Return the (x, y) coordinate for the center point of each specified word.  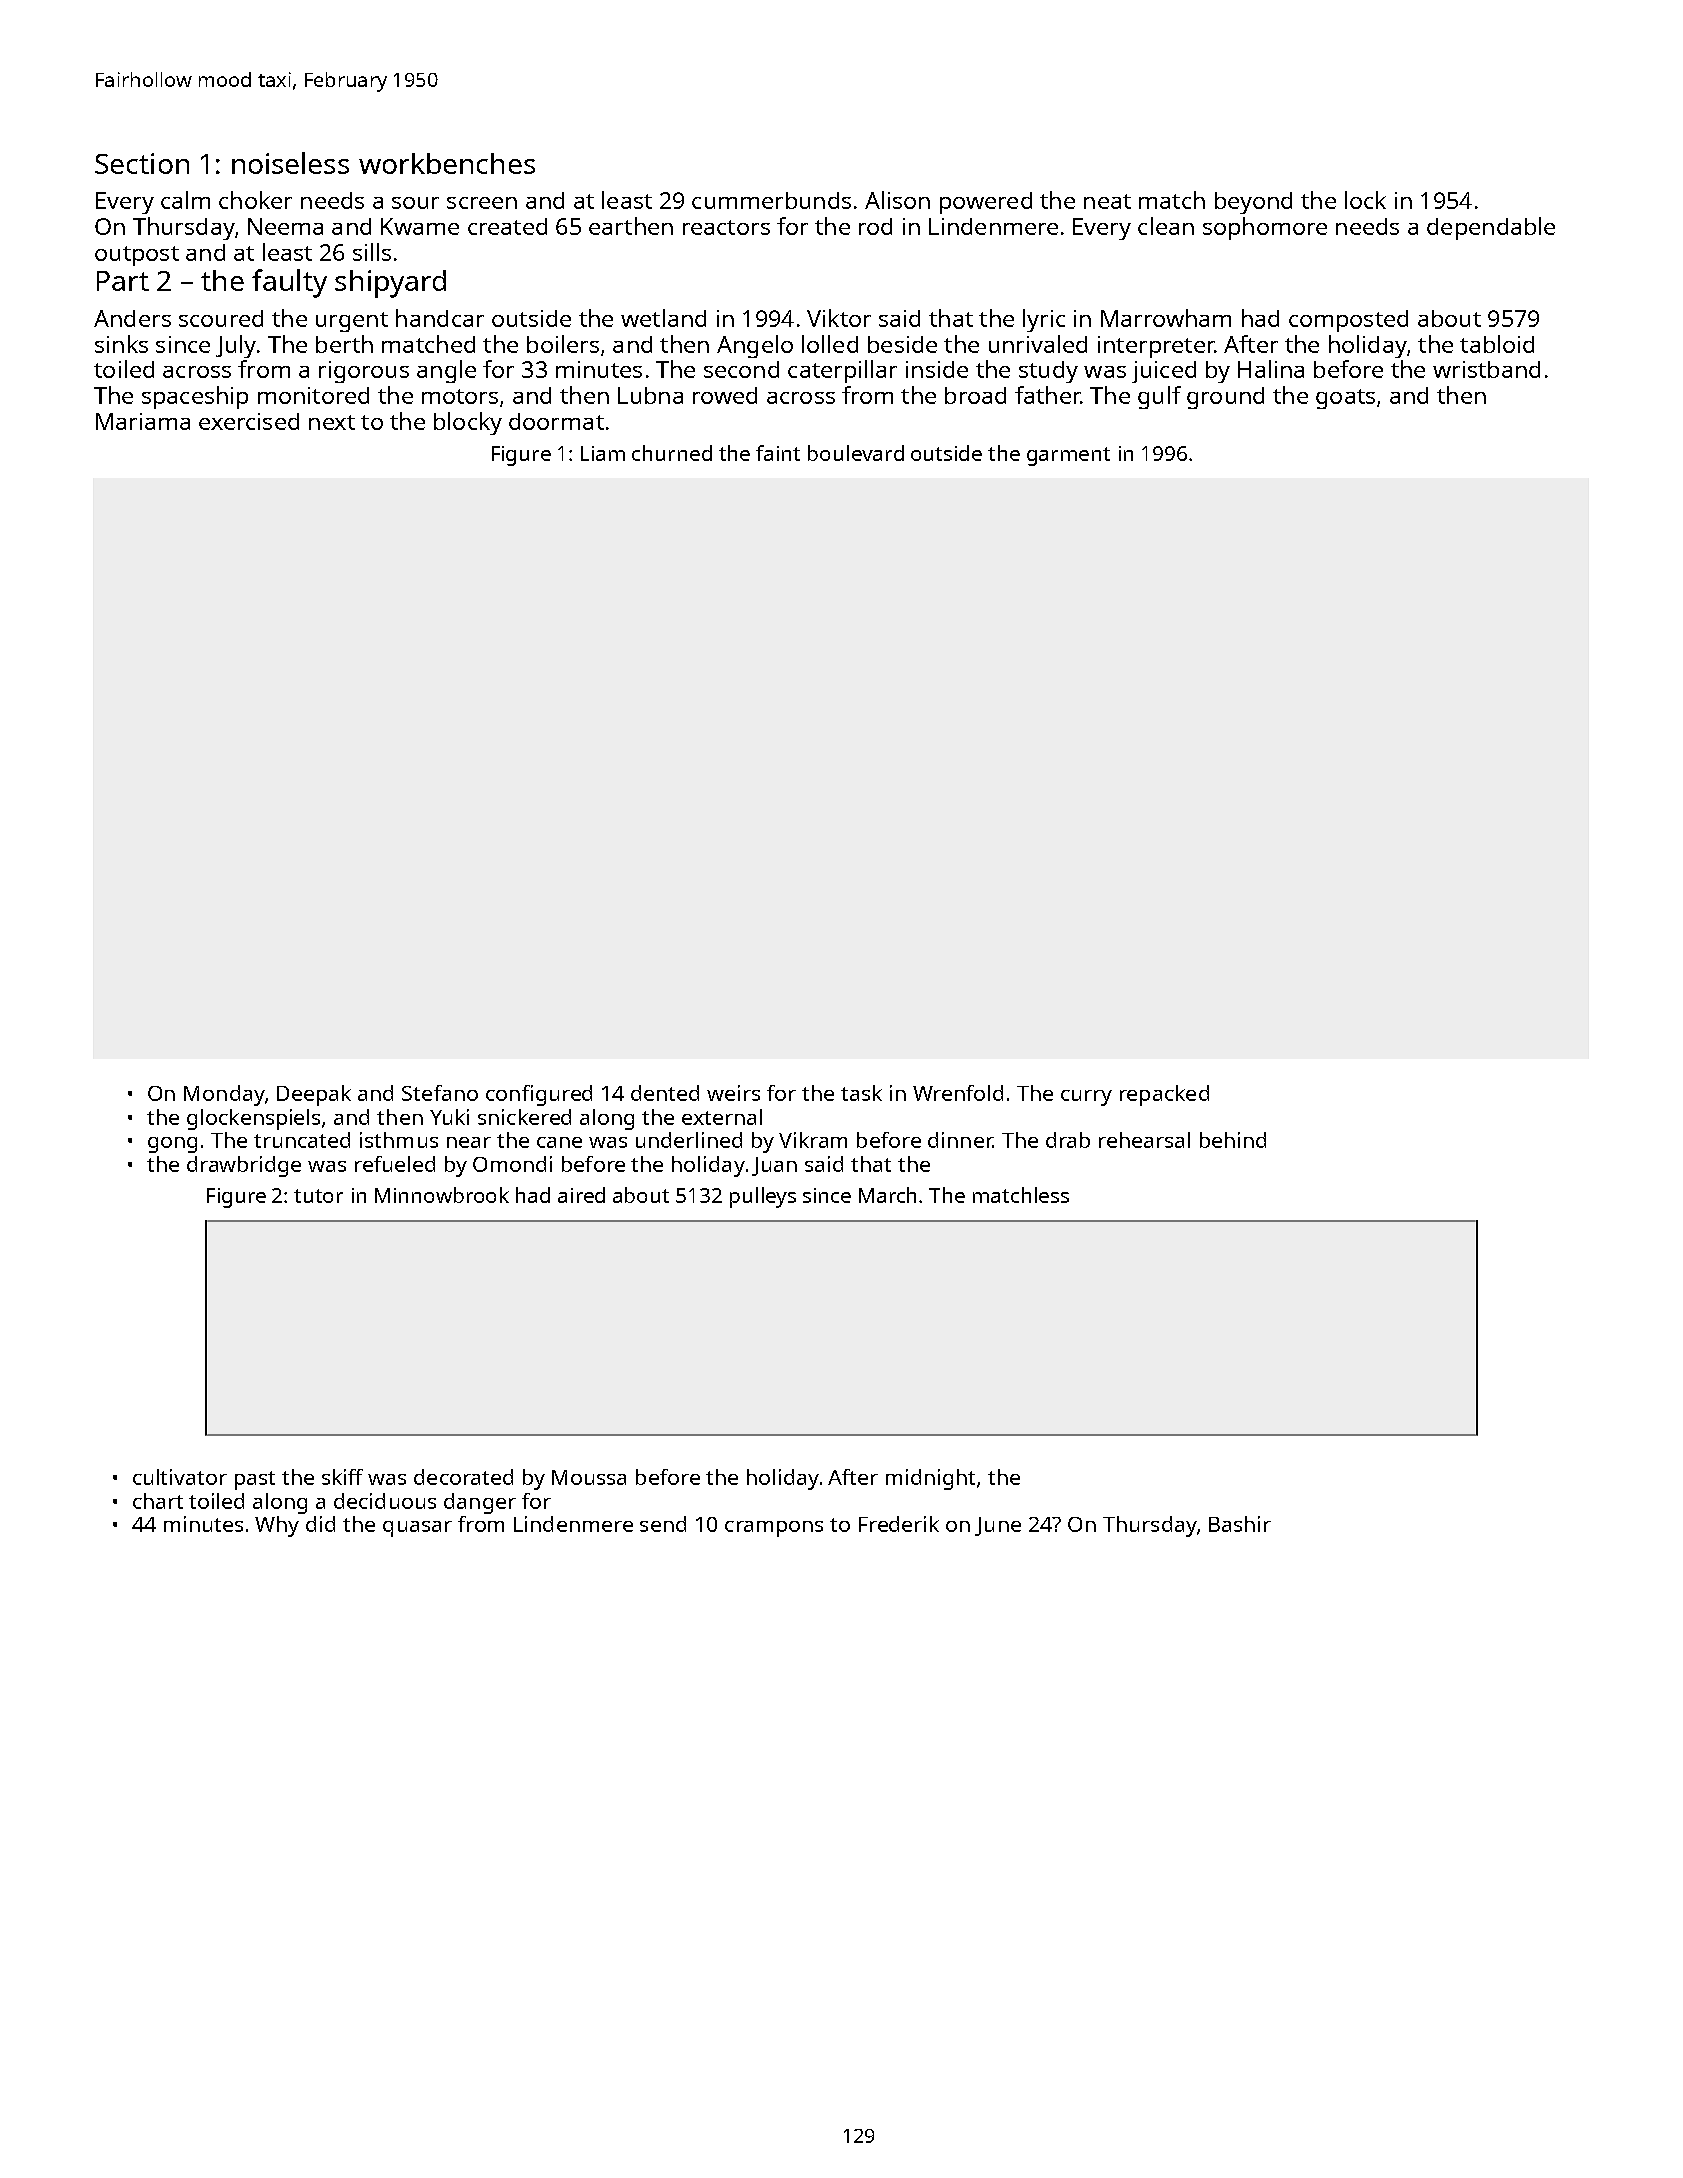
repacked (1164, 1095)
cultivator (180, 1477)
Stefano (440, 1093)
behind (1233, 1140)
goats (1345, 399)
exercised (249, 421)
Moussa (589, 1477)
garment (1068, 456)
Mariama (143, 421)
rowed (725, 395)
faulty (289, 283)
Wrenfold (958, 1093)
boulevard (856, 453)
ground (1225, 398)
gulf (1159, 397)
